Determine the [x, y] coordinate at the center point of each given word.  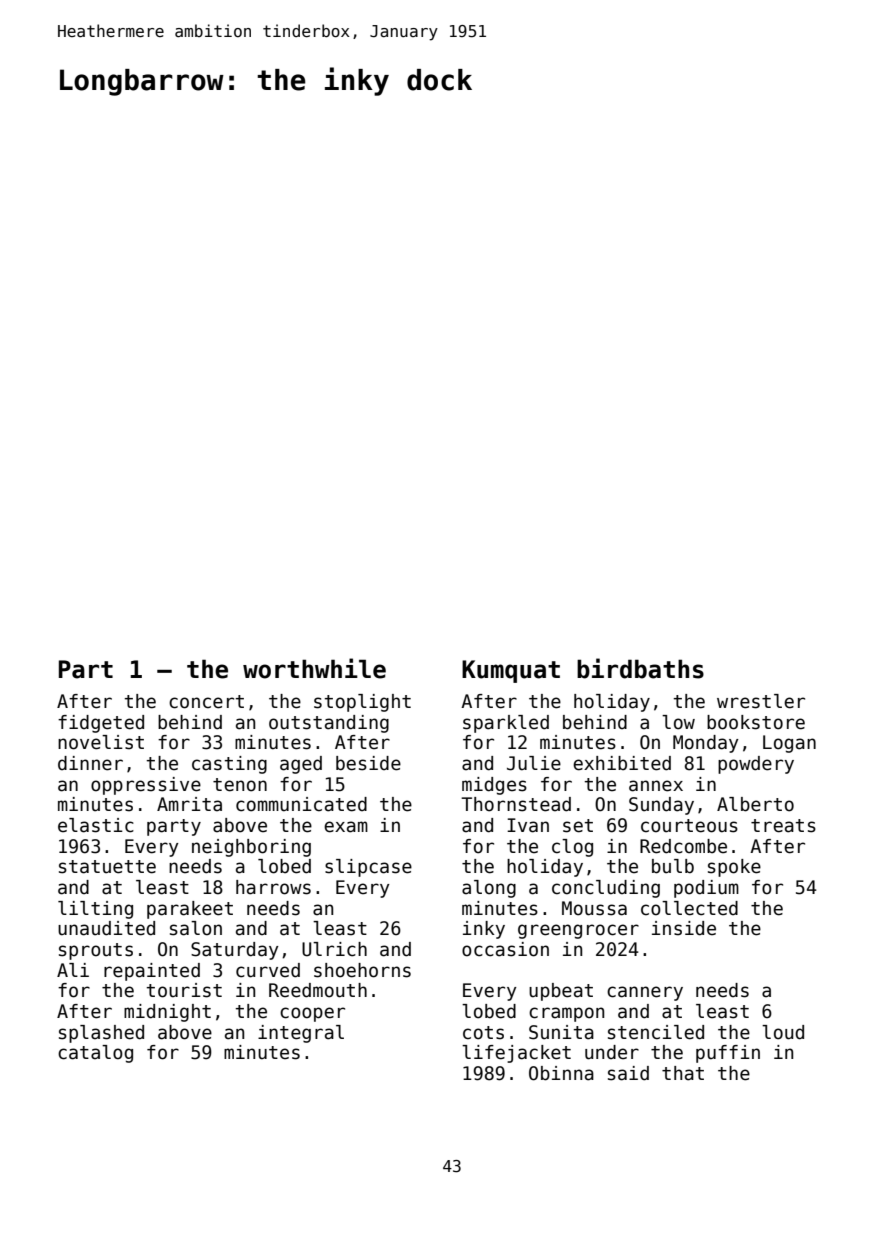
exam [346, 827]
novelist [101, 742]
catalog [95, 1054]
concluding [606, 889]
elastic [96, 825]
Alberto [755, 804]
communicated [301, 804]
